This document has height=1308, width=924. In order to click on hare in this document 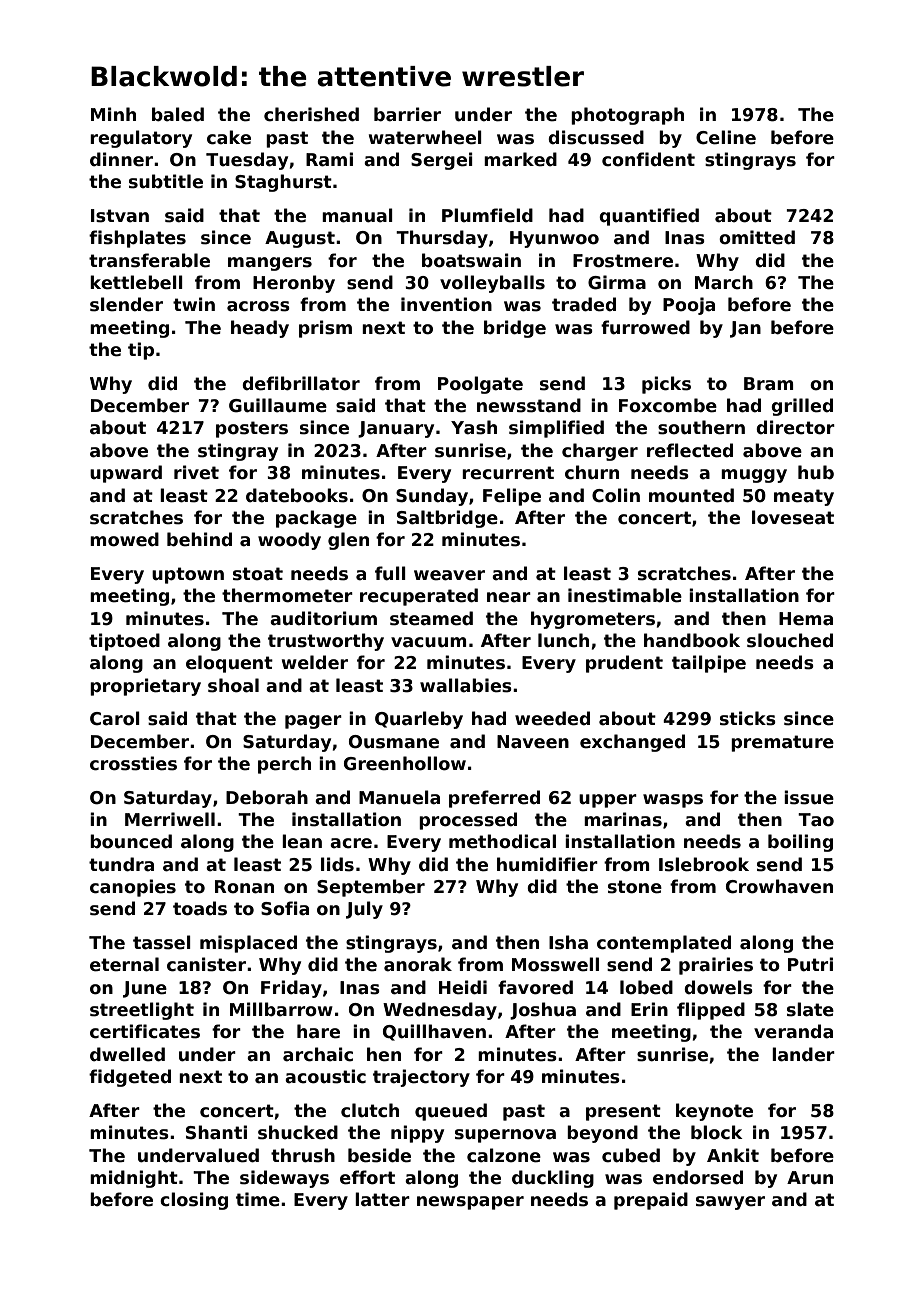, I will do `click(318, 1031)`.
